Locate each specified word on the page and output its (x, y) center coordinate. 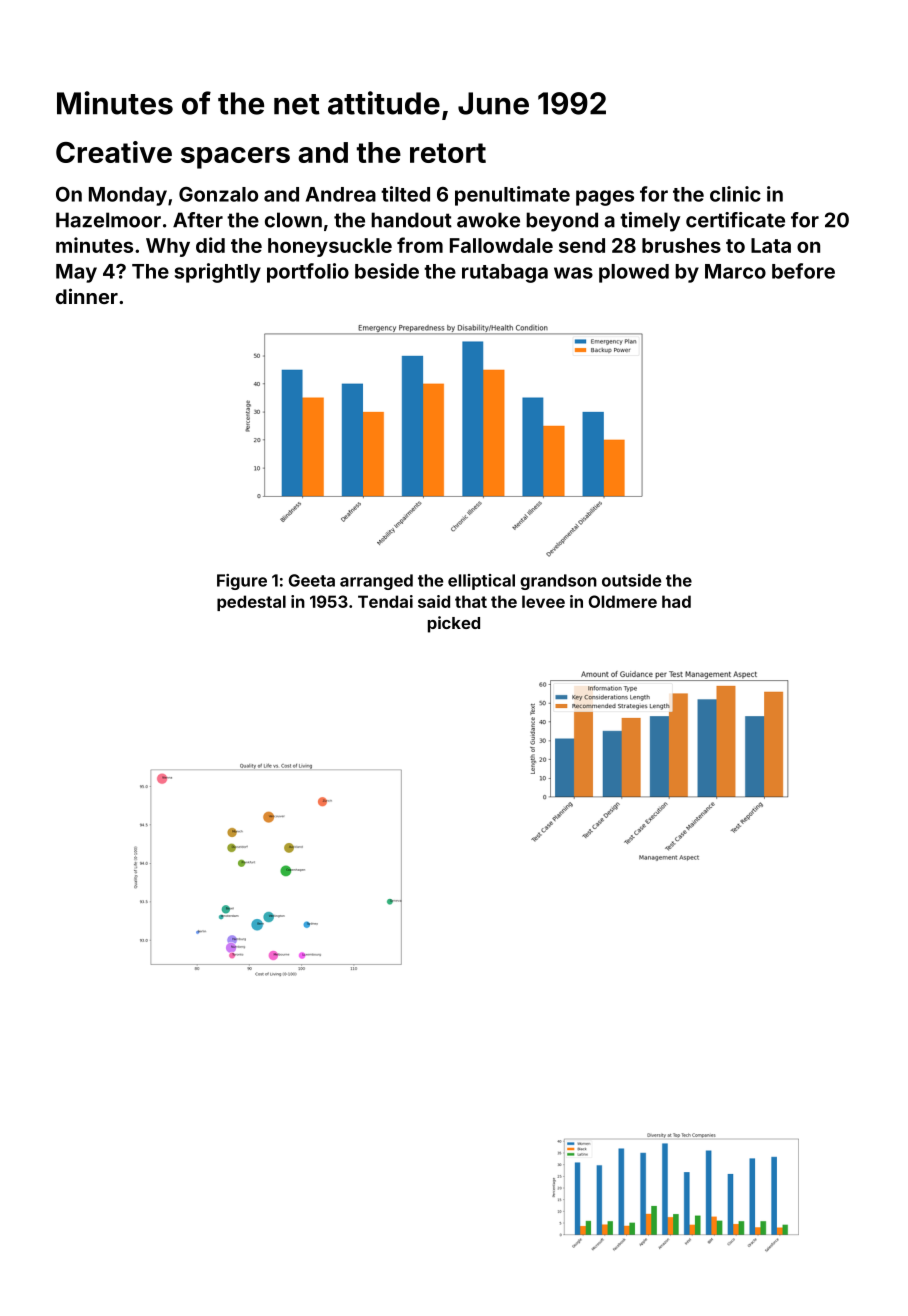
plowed (634, 273)
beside (387, 271)
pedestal (251, 603)
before (803, 271)
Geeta (312, 580)
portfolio (308, 273)
